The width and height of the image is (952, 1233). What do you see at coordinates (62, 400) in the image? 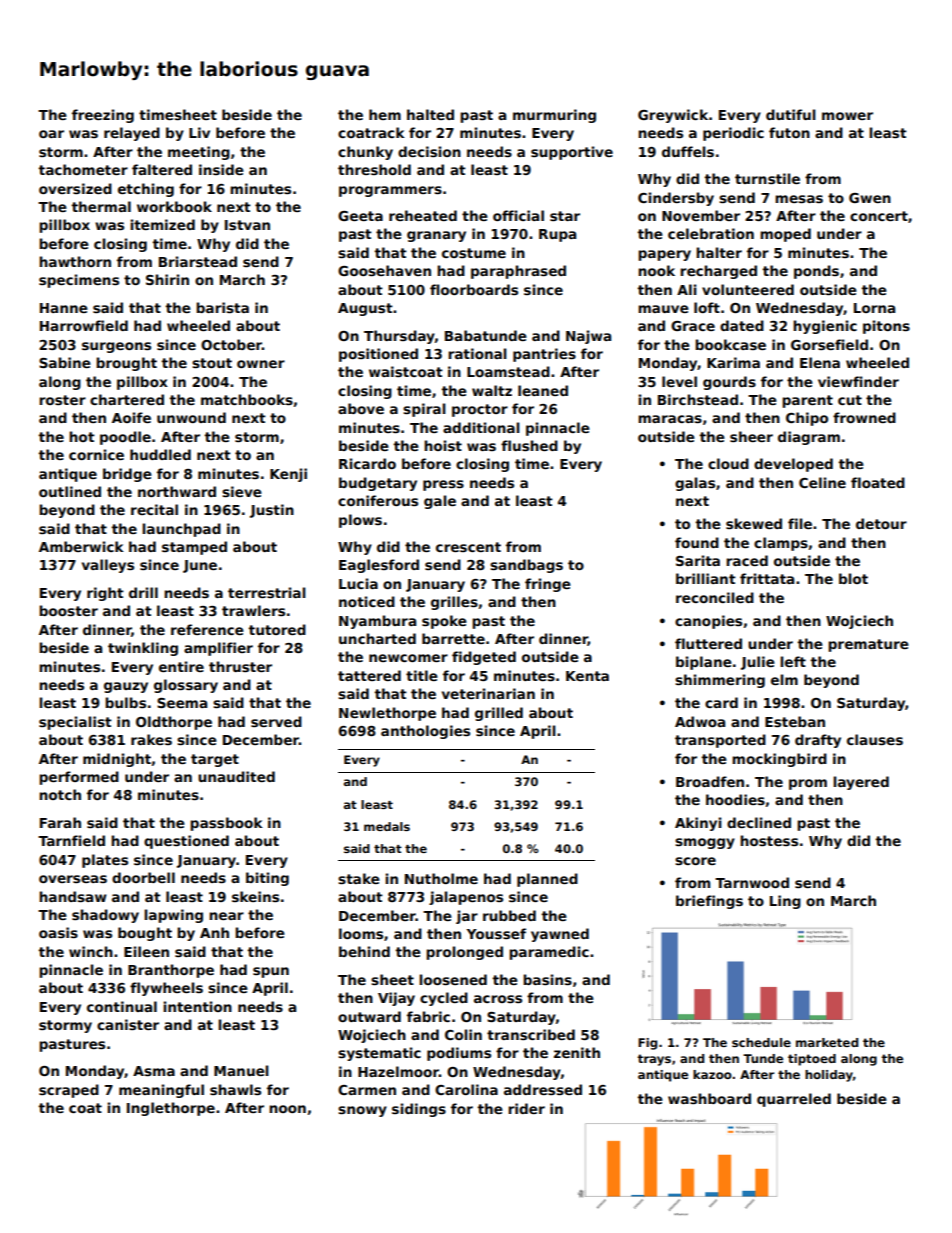
I see `roster` at bounding box center [62, 400].
